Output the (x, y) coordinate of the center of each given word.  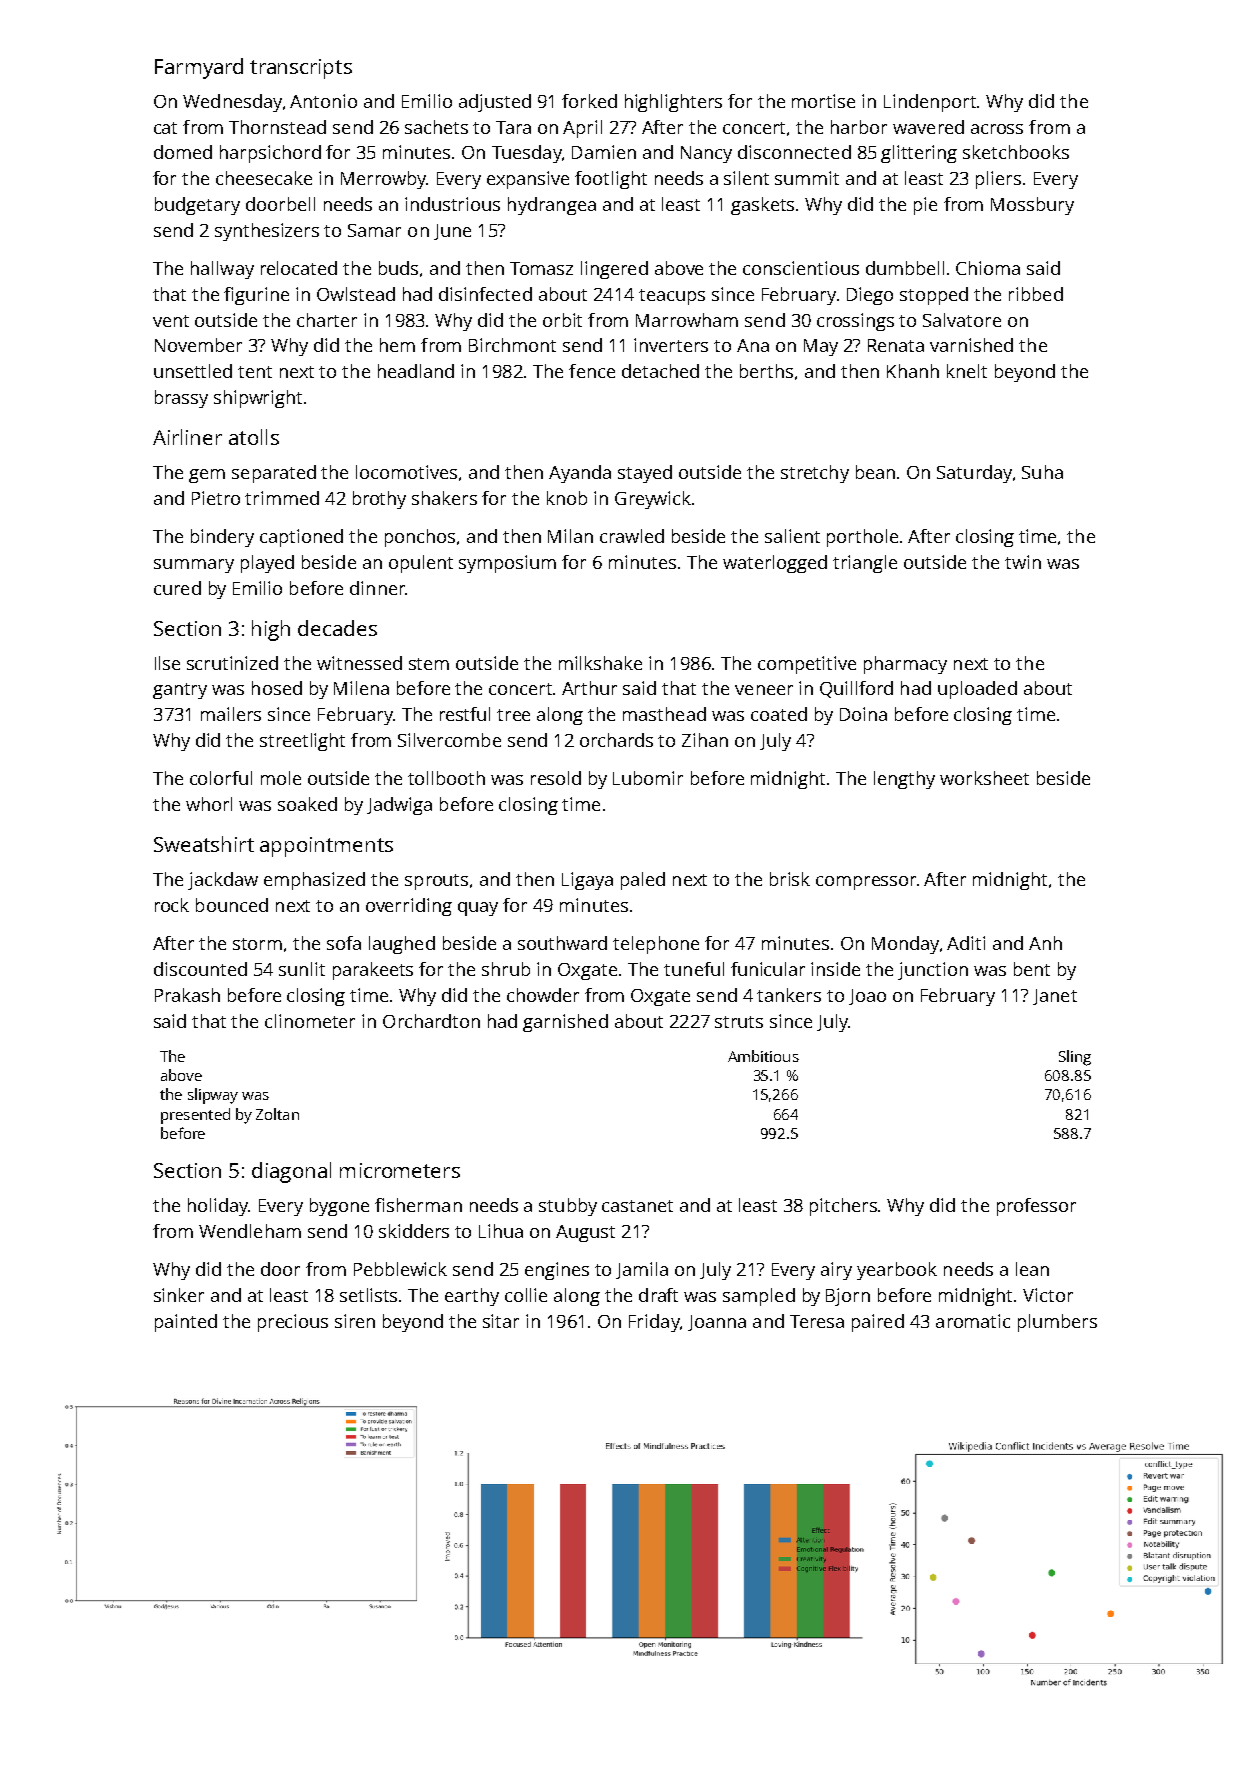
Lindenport (931, 103)
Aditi (966, 943)
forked (589, 101)
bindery (222, 538)
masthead (664, 714)
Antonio (323, 101)
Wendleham (250, 1231)
